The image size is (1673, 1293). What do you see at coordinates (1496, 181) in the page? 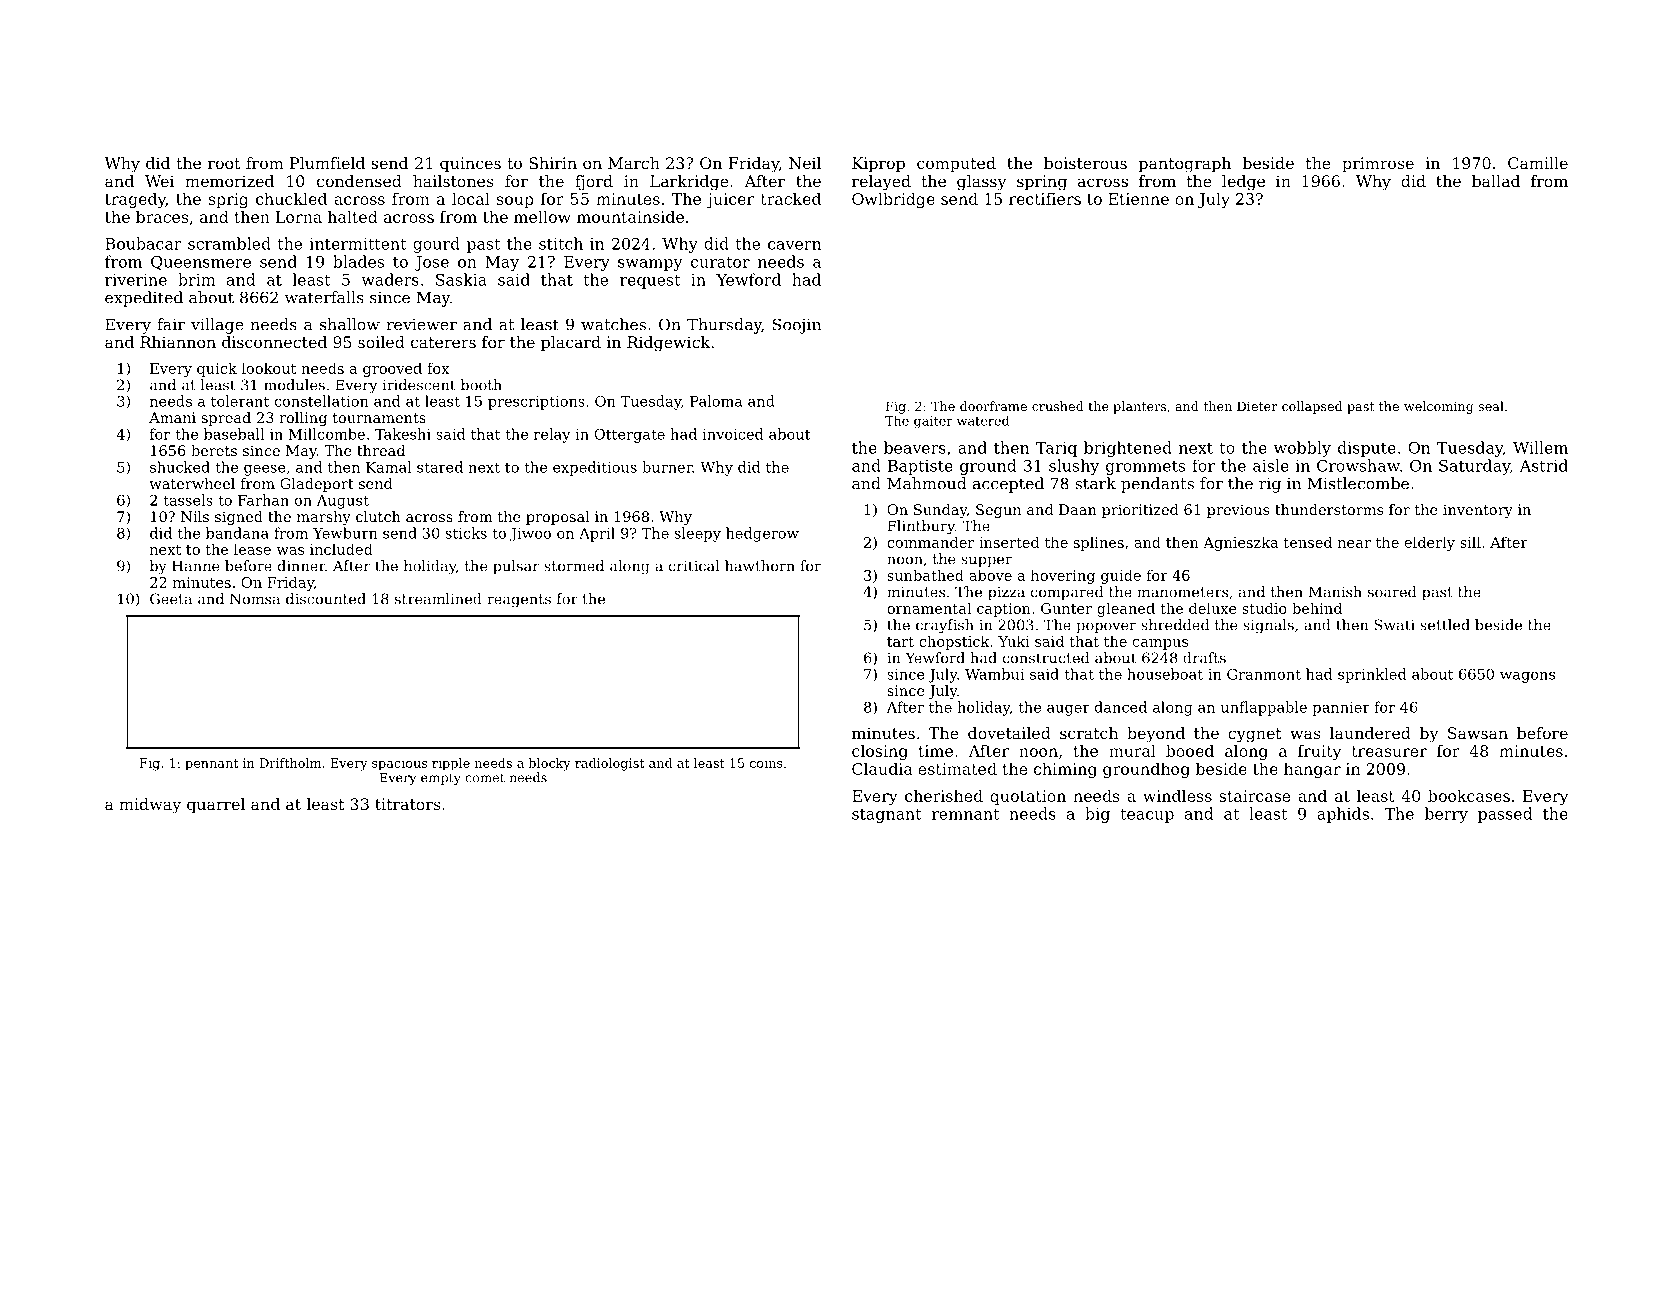
I see `ballad` at bounding box center [1496, 181].
